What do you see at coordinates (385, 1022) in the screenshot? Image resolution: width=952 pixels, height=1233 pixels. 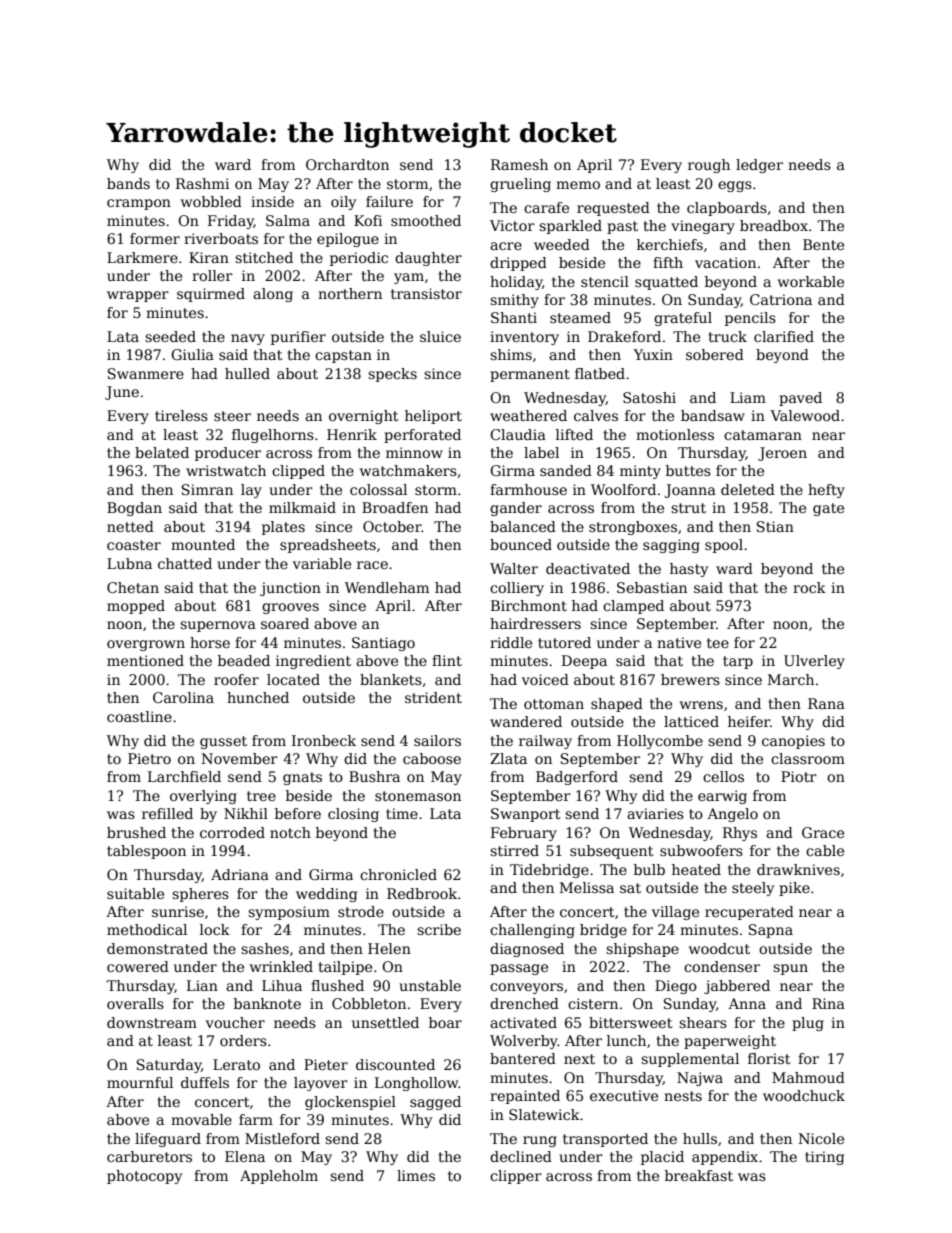 I see `unsettled` at bounding box center [385, 1022].
